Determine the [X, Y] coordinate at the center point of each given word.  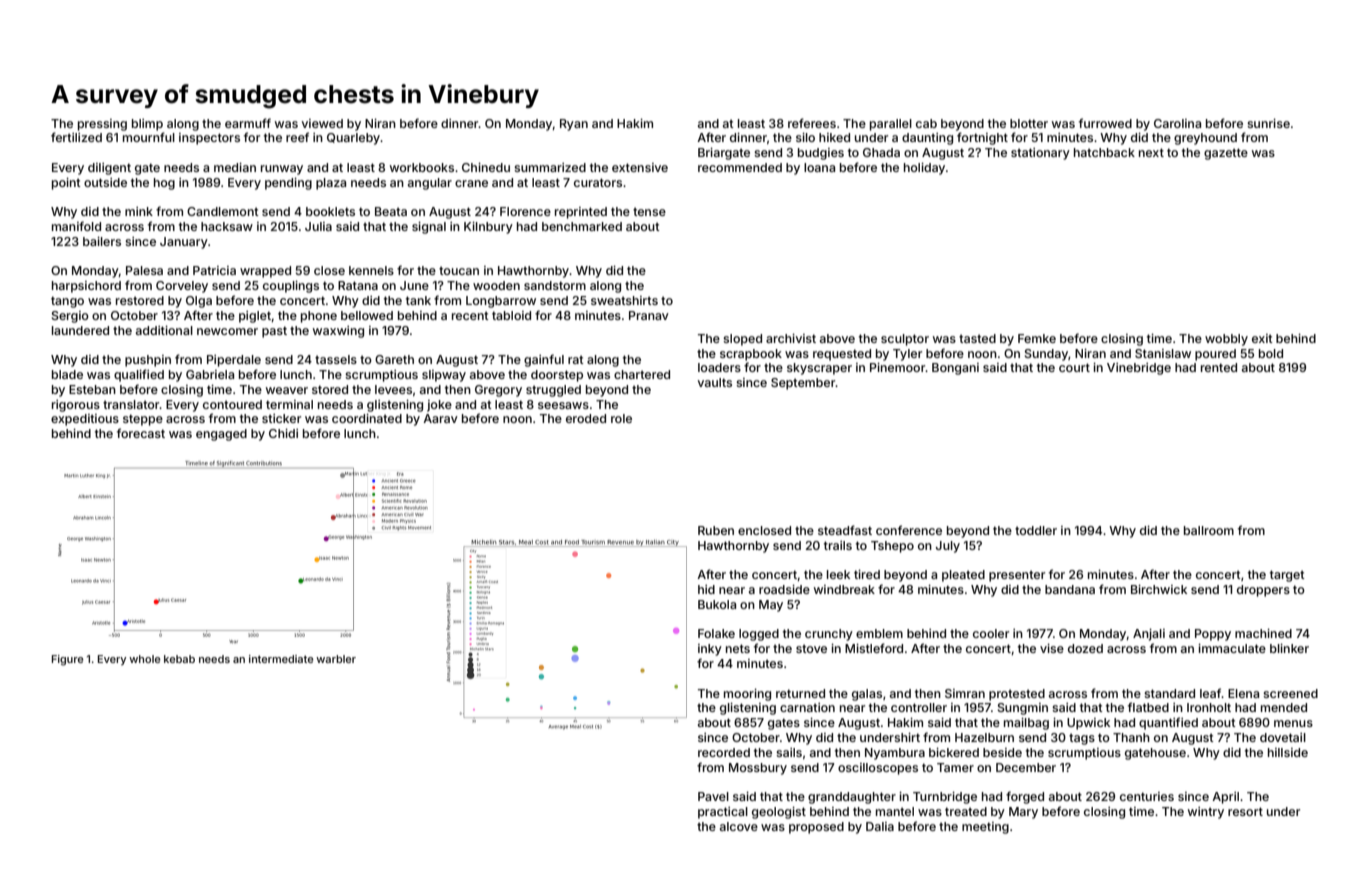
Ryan [574, 125]
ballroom [1209, 530]
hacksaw [227, 226]
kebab [179, 659]
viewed [322, 123]
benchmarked [582, 226]
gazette [1226, 154]
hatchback [1104, 152]
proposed [816, 828]
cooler [991, 633]
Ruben [716, 530]
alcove [739, 826]
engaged [221, 435]
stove [811, 648]
